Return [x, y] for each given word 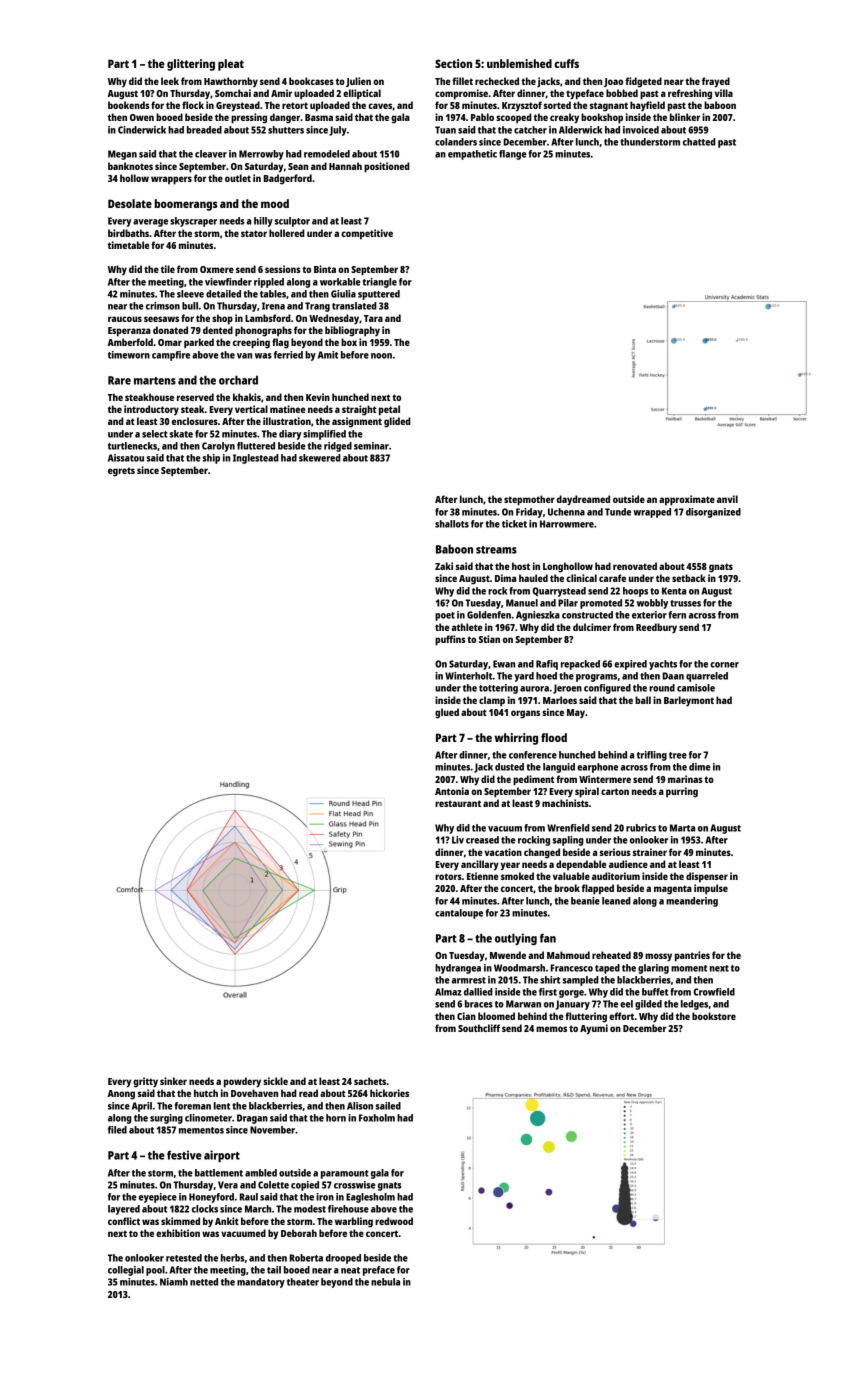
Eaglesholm [370, 1198]
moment [689, 968]
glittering [191, 65]
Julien [358, 82]
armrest [469, 980]
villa [723, 93]
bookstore [714, 1016]
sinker [173, 1081]
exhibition [178, 1233]
